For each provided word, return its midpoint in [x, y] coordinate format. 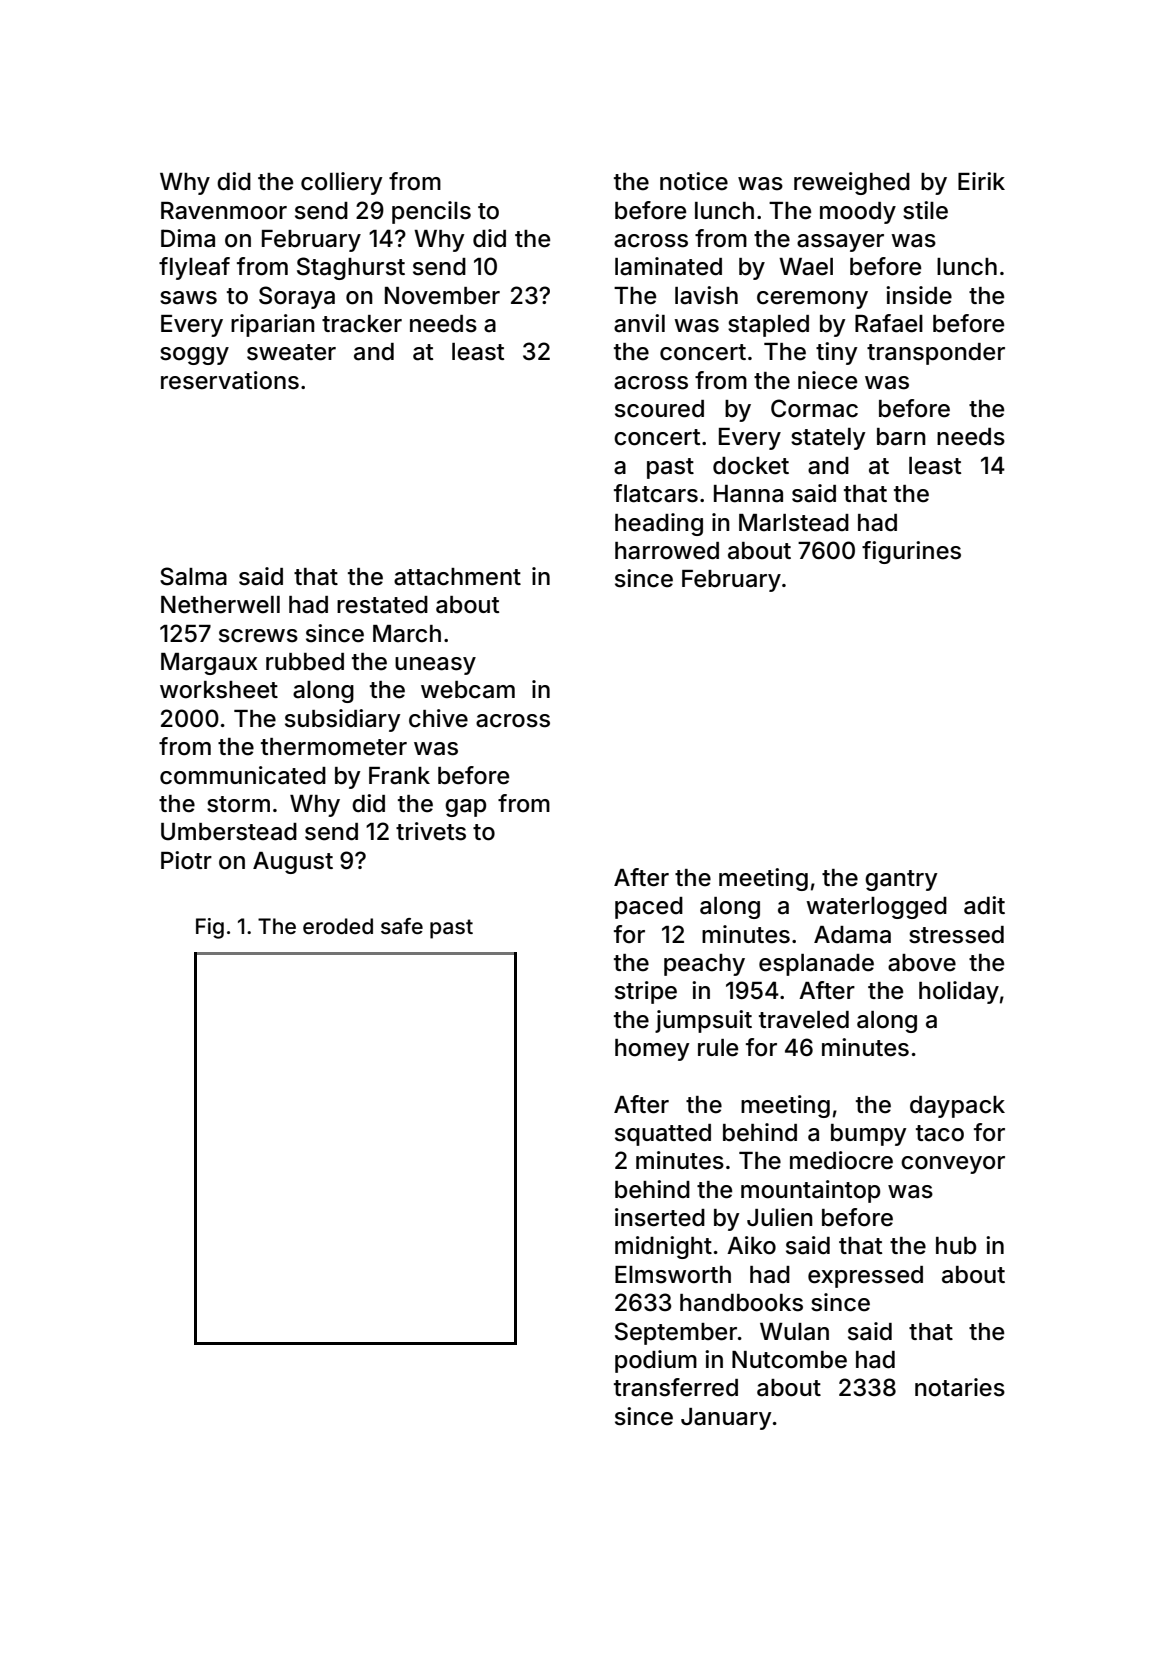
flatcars [656, 493]
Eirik [981, 181]
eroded [338, 926]
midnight [663, 1247]
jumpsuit [703, 1021]
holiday [959, 992]
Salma [193, 576]
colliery [342, 183]
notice [694, 181]
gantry [901, 880]
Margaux [209, 664]
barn [901, 437]
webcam [468, 690]
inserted [660, 1217]
